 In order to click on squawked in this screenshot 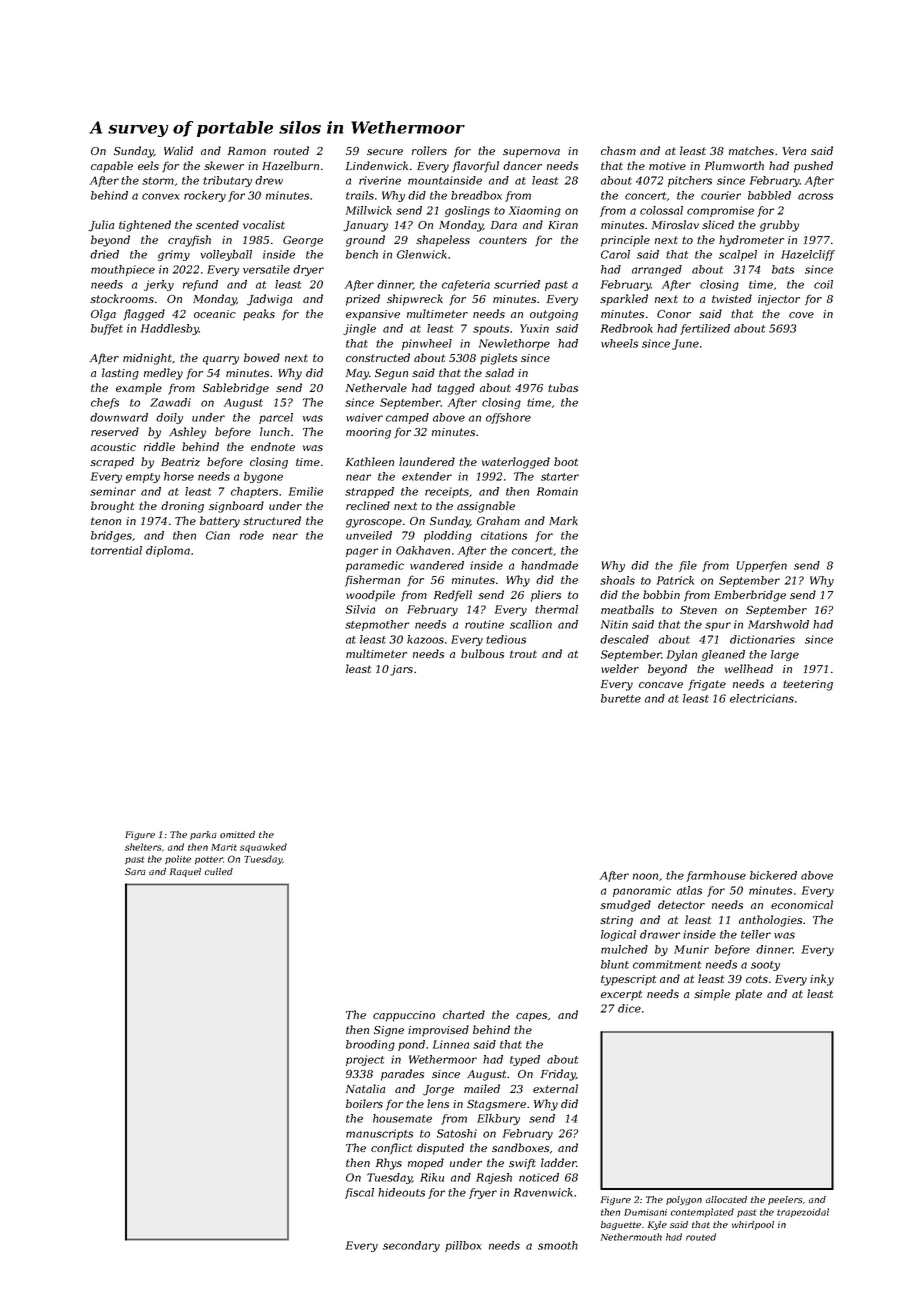, I will do `click(263, 848)`.
